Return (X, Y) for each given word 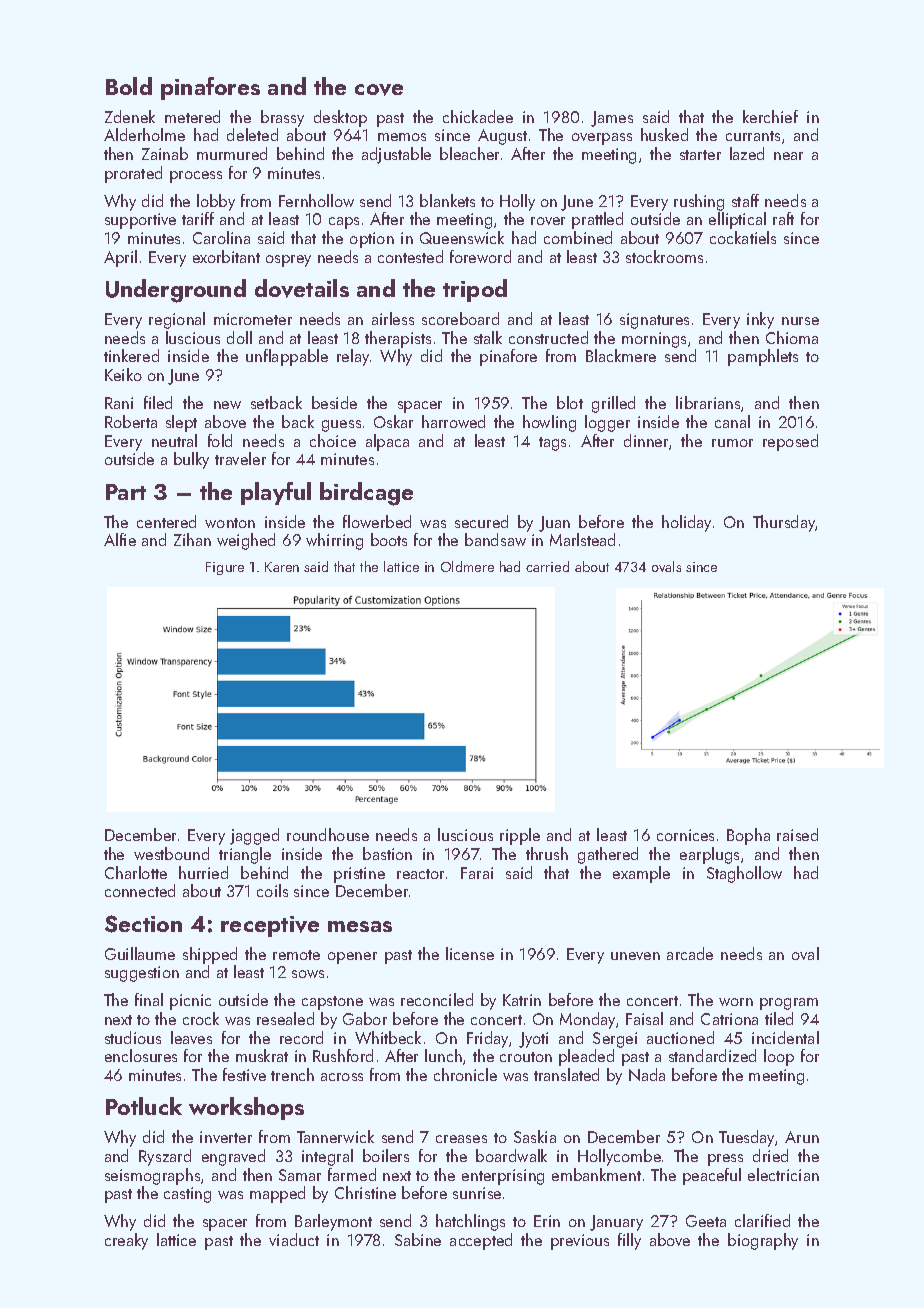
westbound (171, 853)
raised (797, 834)
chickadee (478, 116)
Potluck (144, 1106)
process (196, 177)
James (612, 119)
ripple (520, 836)
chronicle (465, 1074)
